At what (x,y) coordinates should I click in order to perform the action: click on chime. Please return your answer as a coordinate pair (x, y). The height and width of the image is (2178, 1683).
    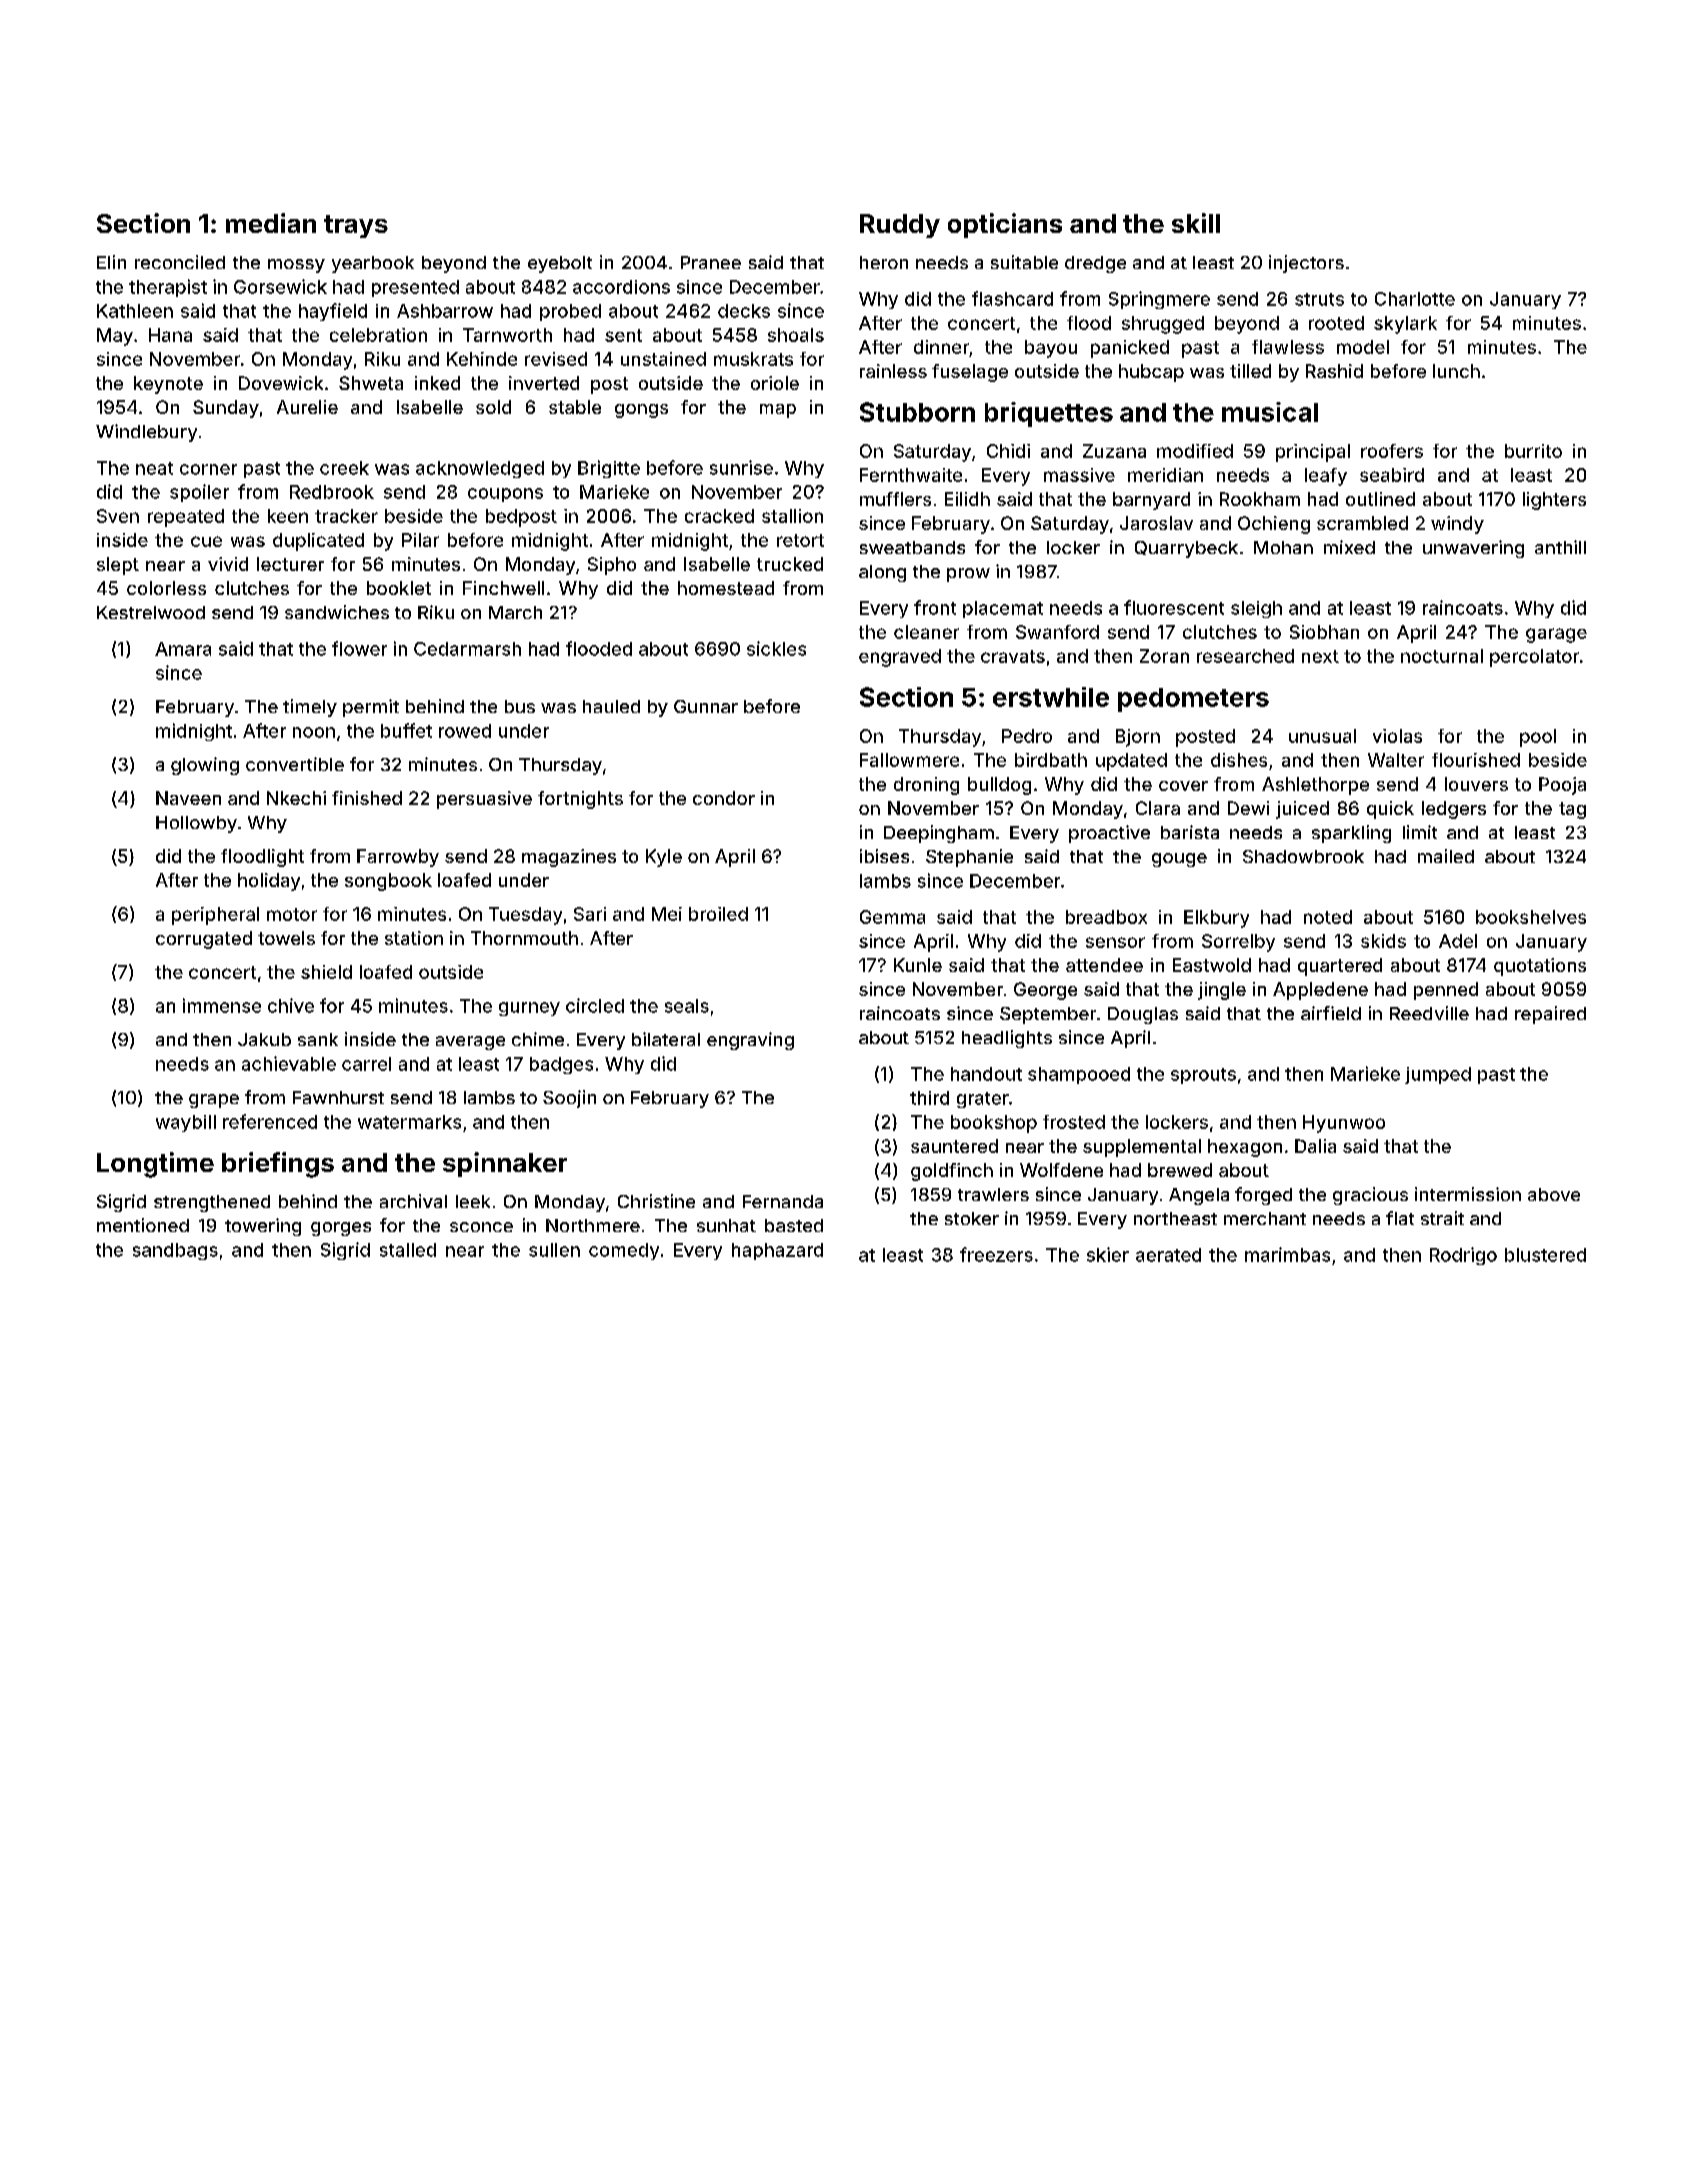
    Looking at the image, I should click on (538, 1039).
